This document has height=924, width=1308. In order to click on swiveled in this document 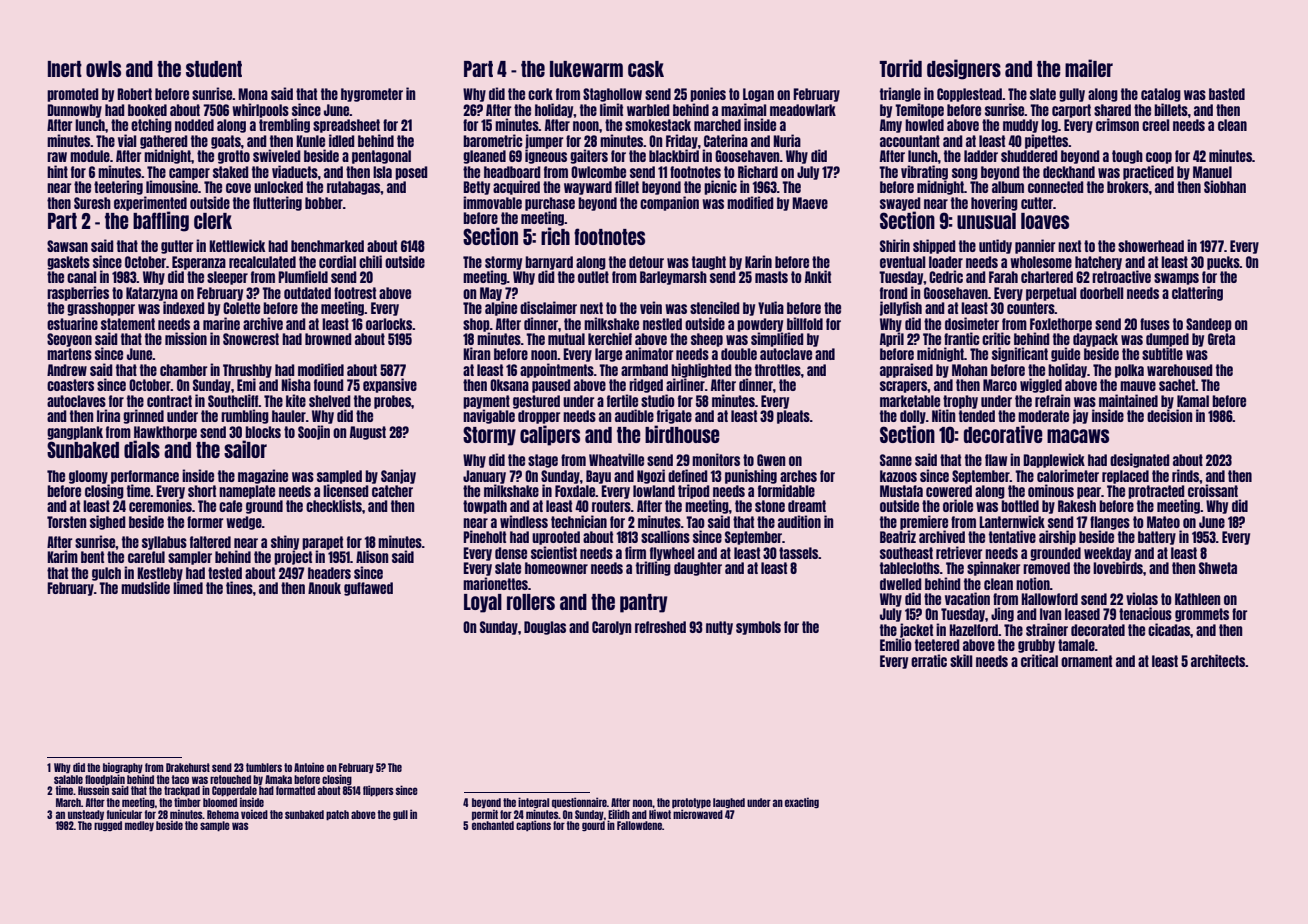, I will do `click(277, 155)`.
